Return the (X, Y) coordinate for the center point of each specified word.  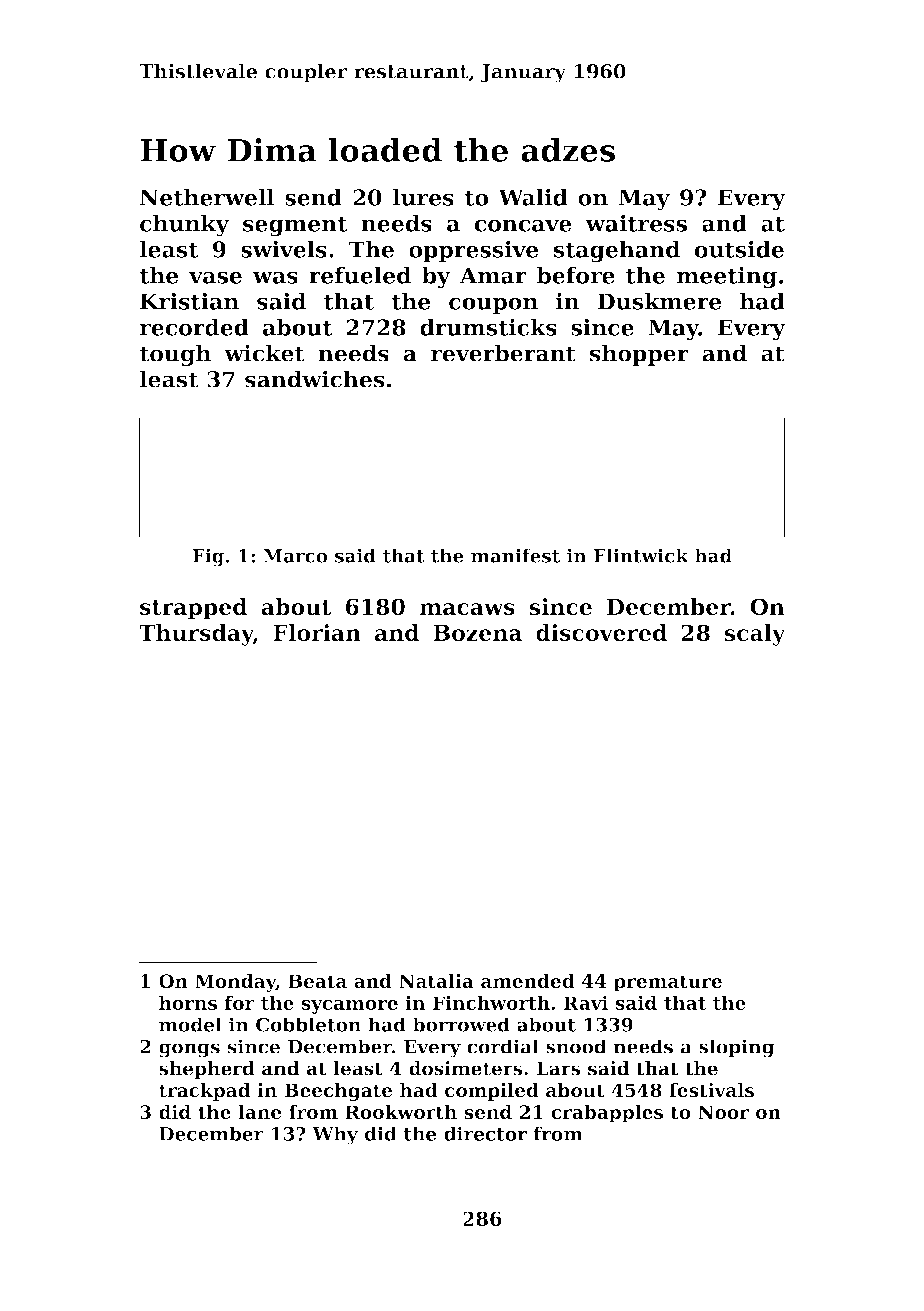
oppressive (474, 251)
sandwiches (315, 379)
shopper (639, 355)
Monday (235, 983)
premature (668, 983)
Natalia (436, 981)
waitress (636, 223)
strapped (193, 609)
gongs (189, 1050)
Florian (317, 632)
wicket (264, 353)
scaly (755, 635)
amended (528, 981)
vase (215, 278)
